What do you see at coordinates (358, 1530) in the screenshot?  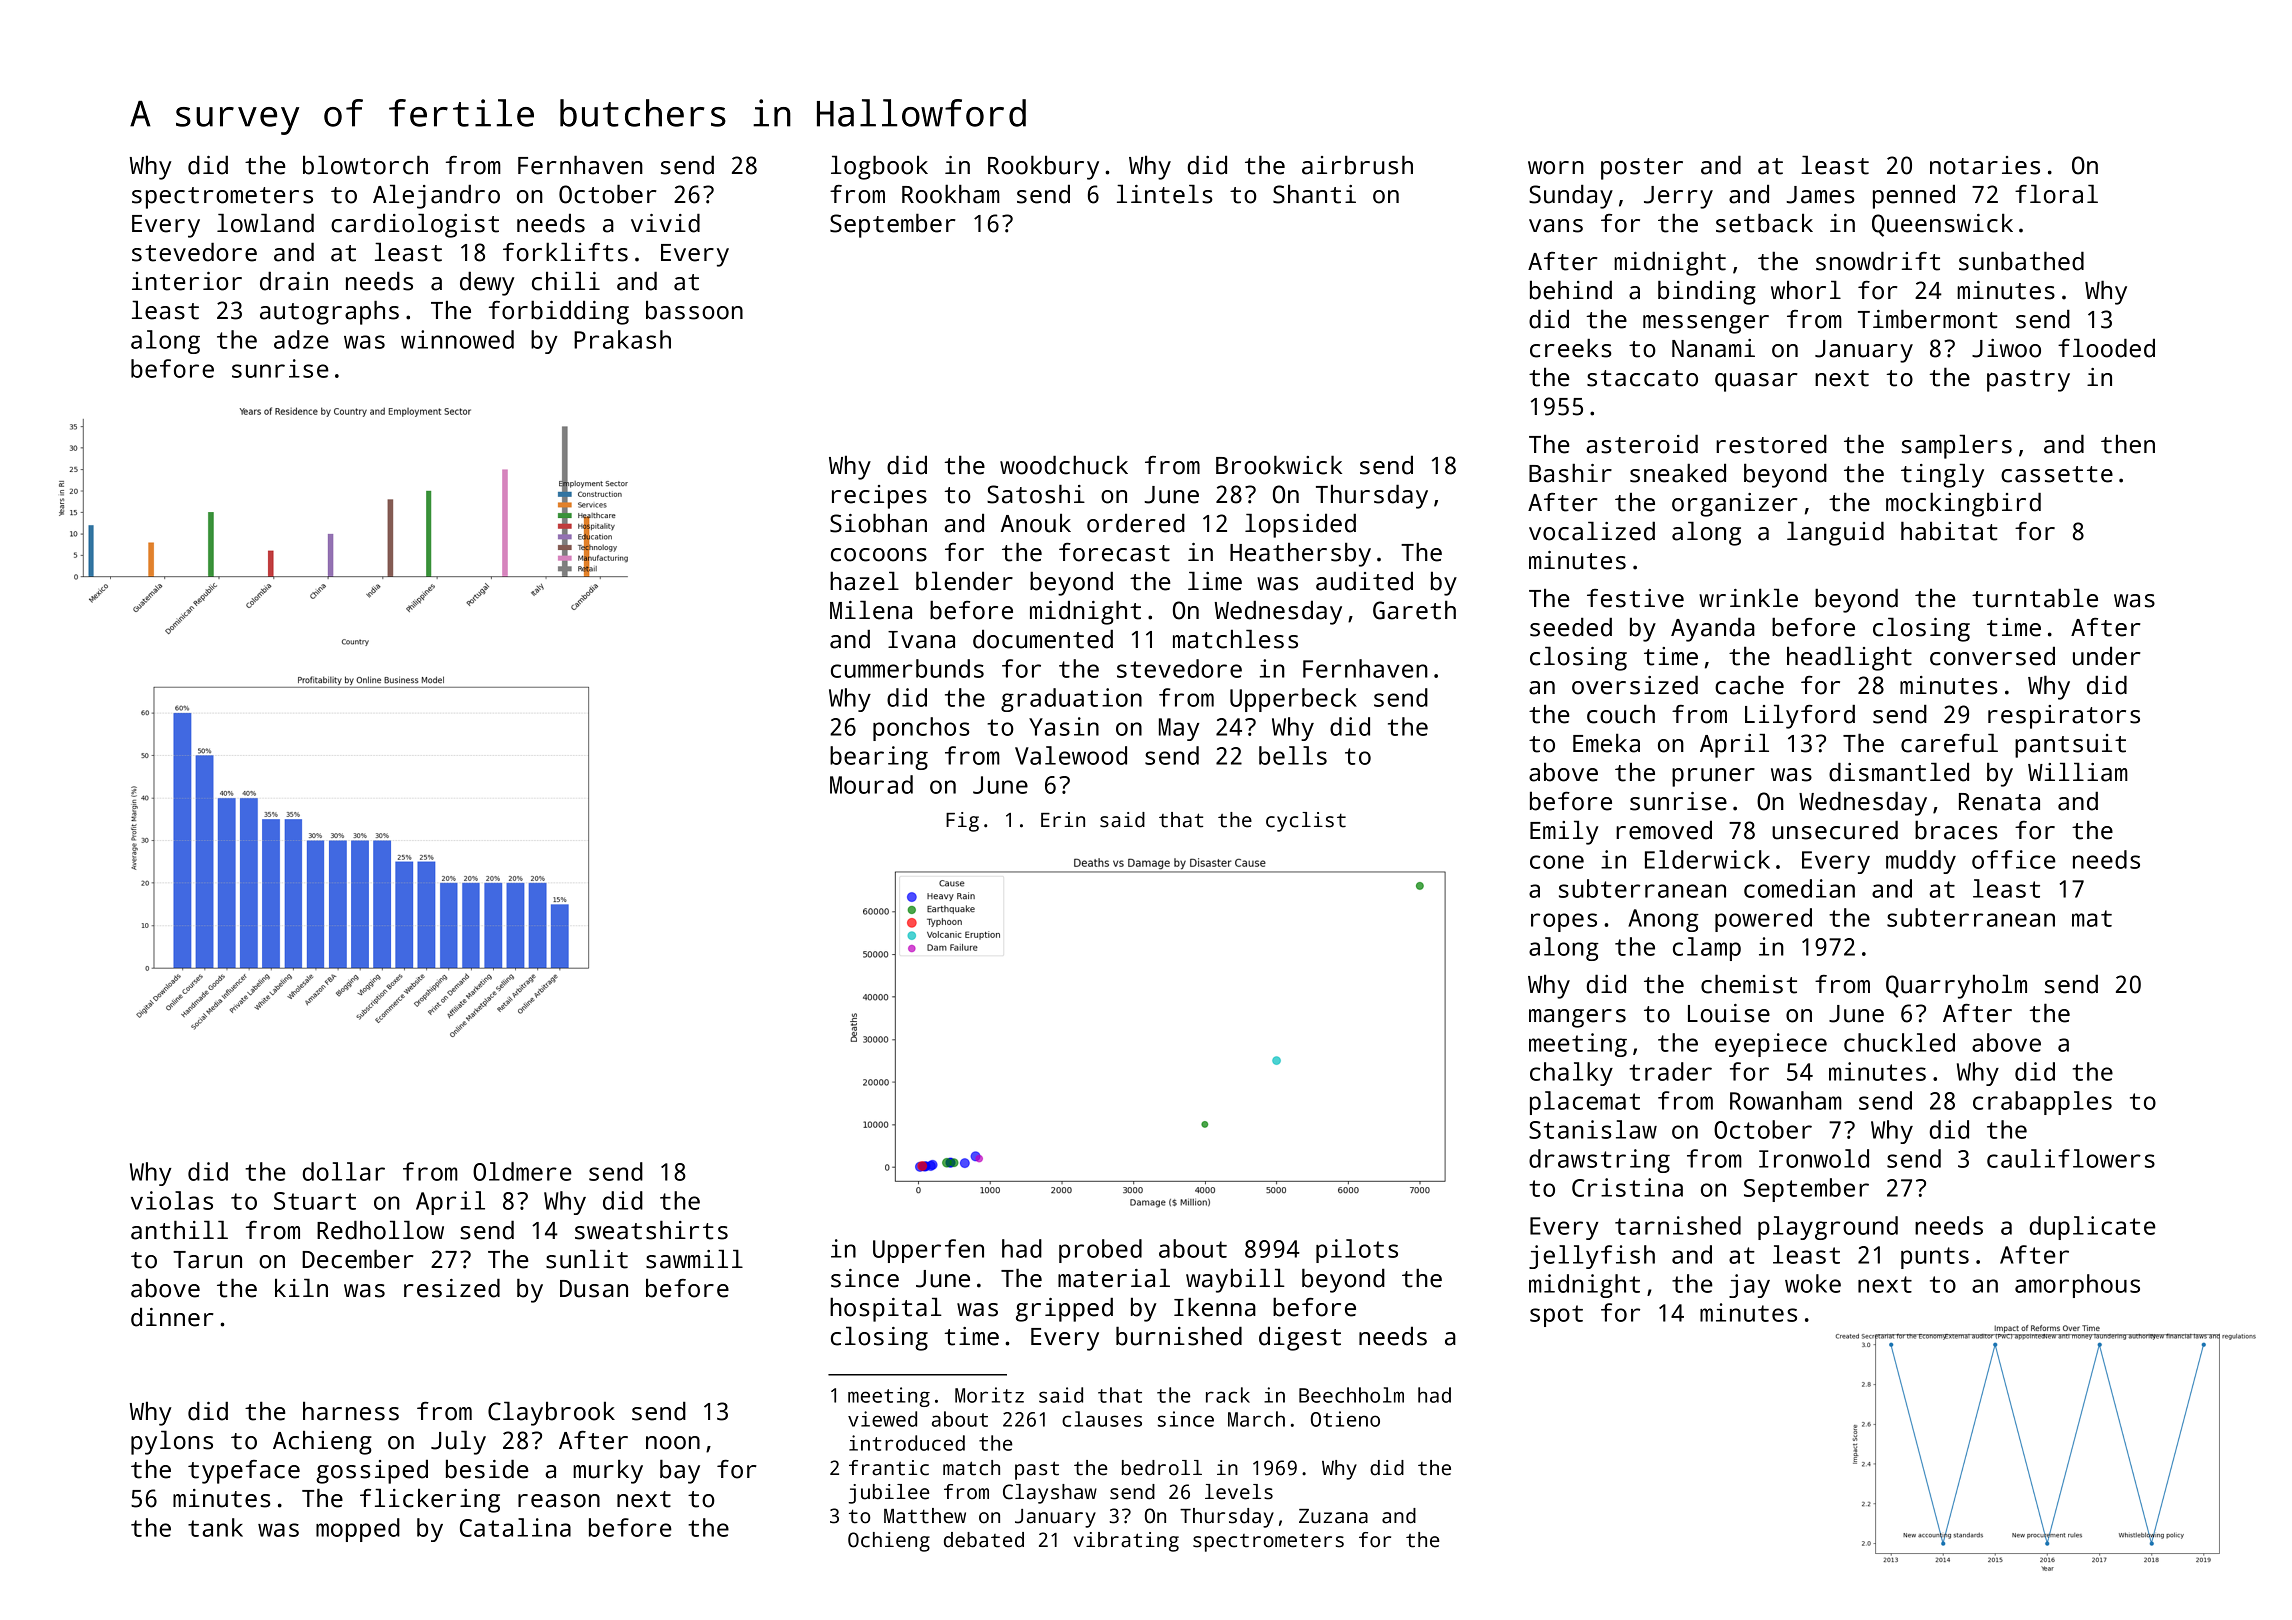 I see `mopped` at bounding box center [358, 1530].
